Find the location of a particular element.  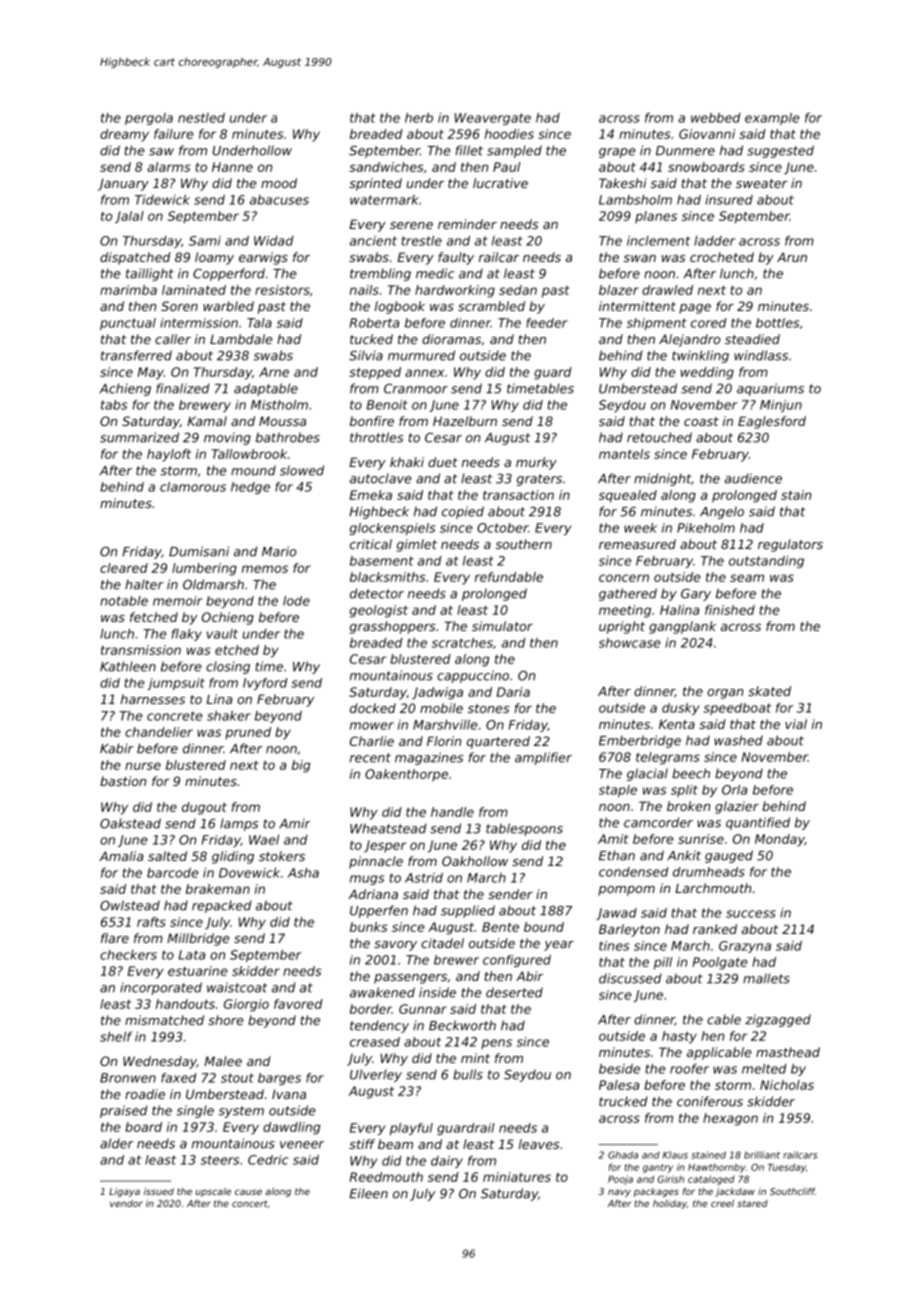

stones is located at coordinates (489, 708).
